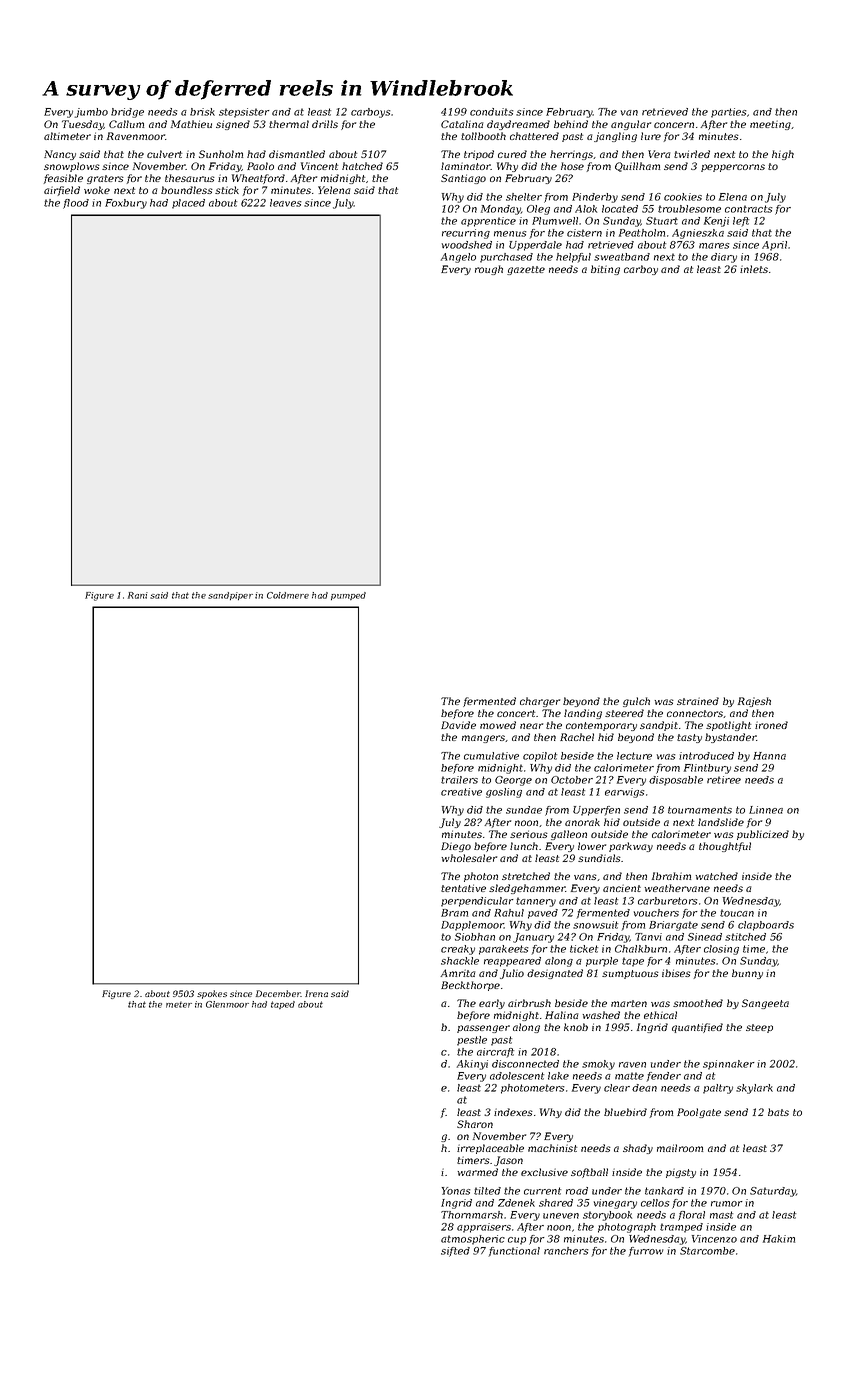 The image size is (849, 1400). I want to click on Rani, so click(138, 595).
